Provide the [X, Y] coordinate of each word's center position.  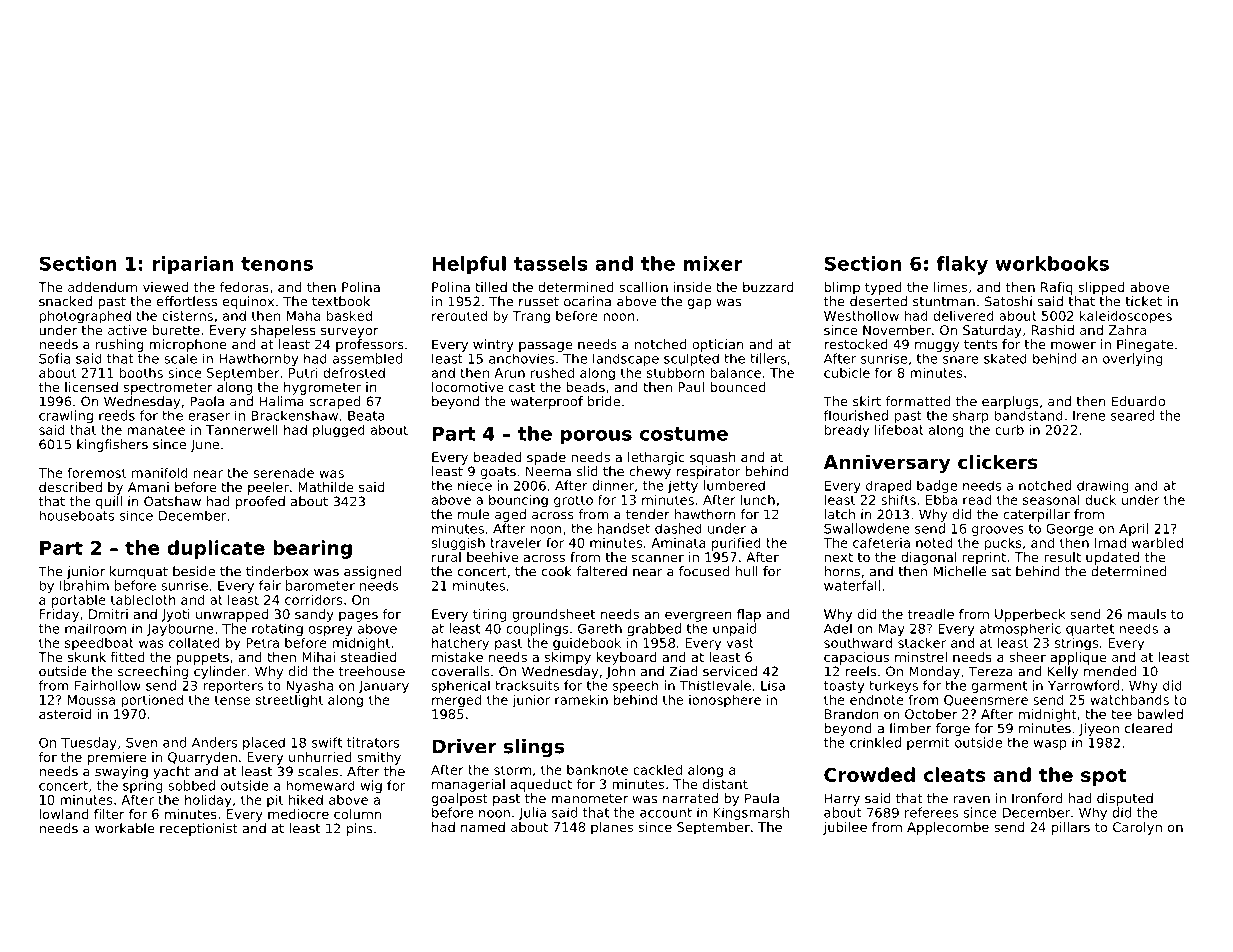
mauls [1147, 614]
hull [747, 571]
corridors [313, 599]
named [483, 827]
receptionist [199, 829]
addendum [102, 287]
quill [109, 502]
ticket [1143, 301]
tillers [768, 358]
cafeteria [881, 542]
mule [473, 514]
